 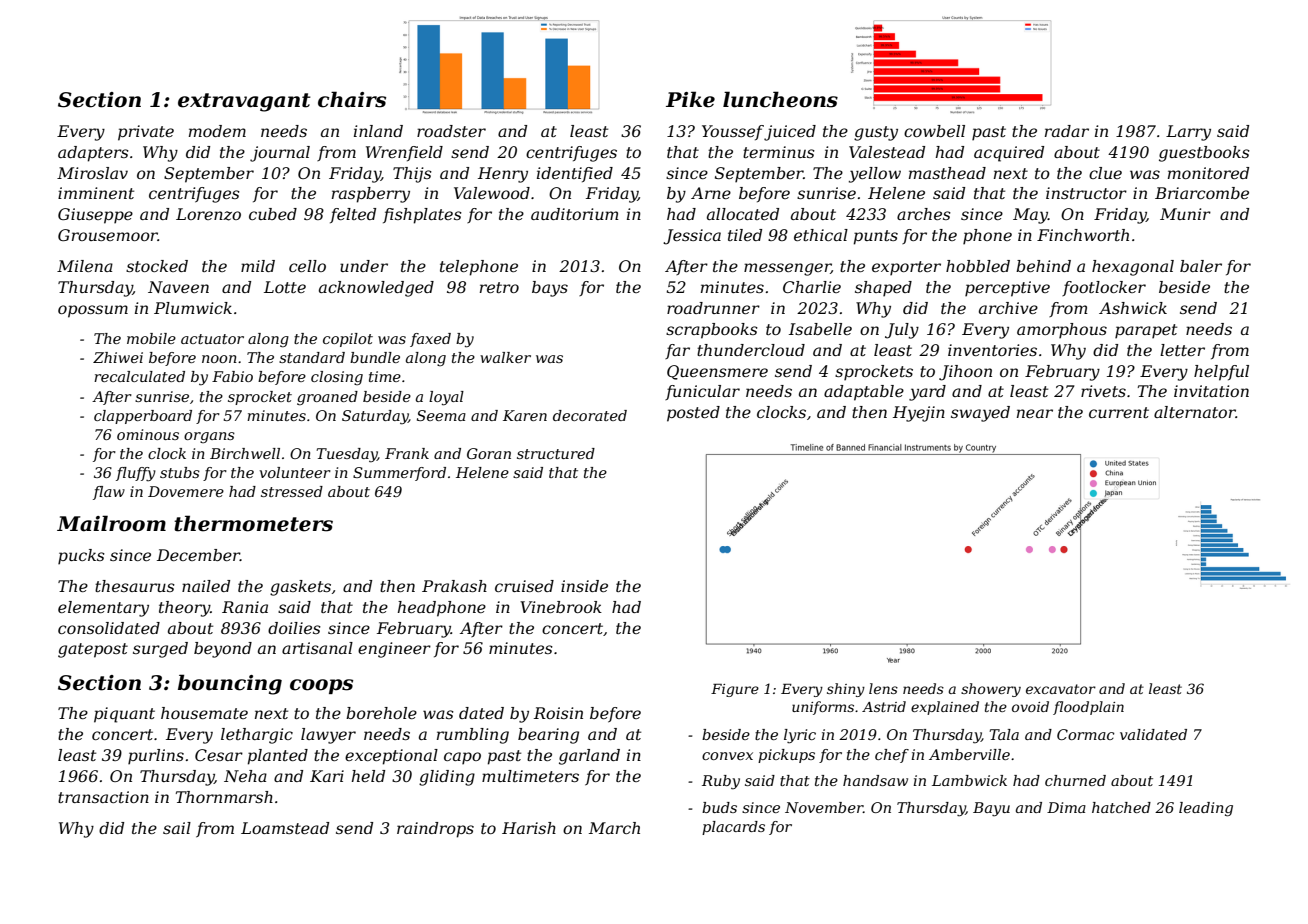 I want to click on placards, so click(x=733, y=828).
